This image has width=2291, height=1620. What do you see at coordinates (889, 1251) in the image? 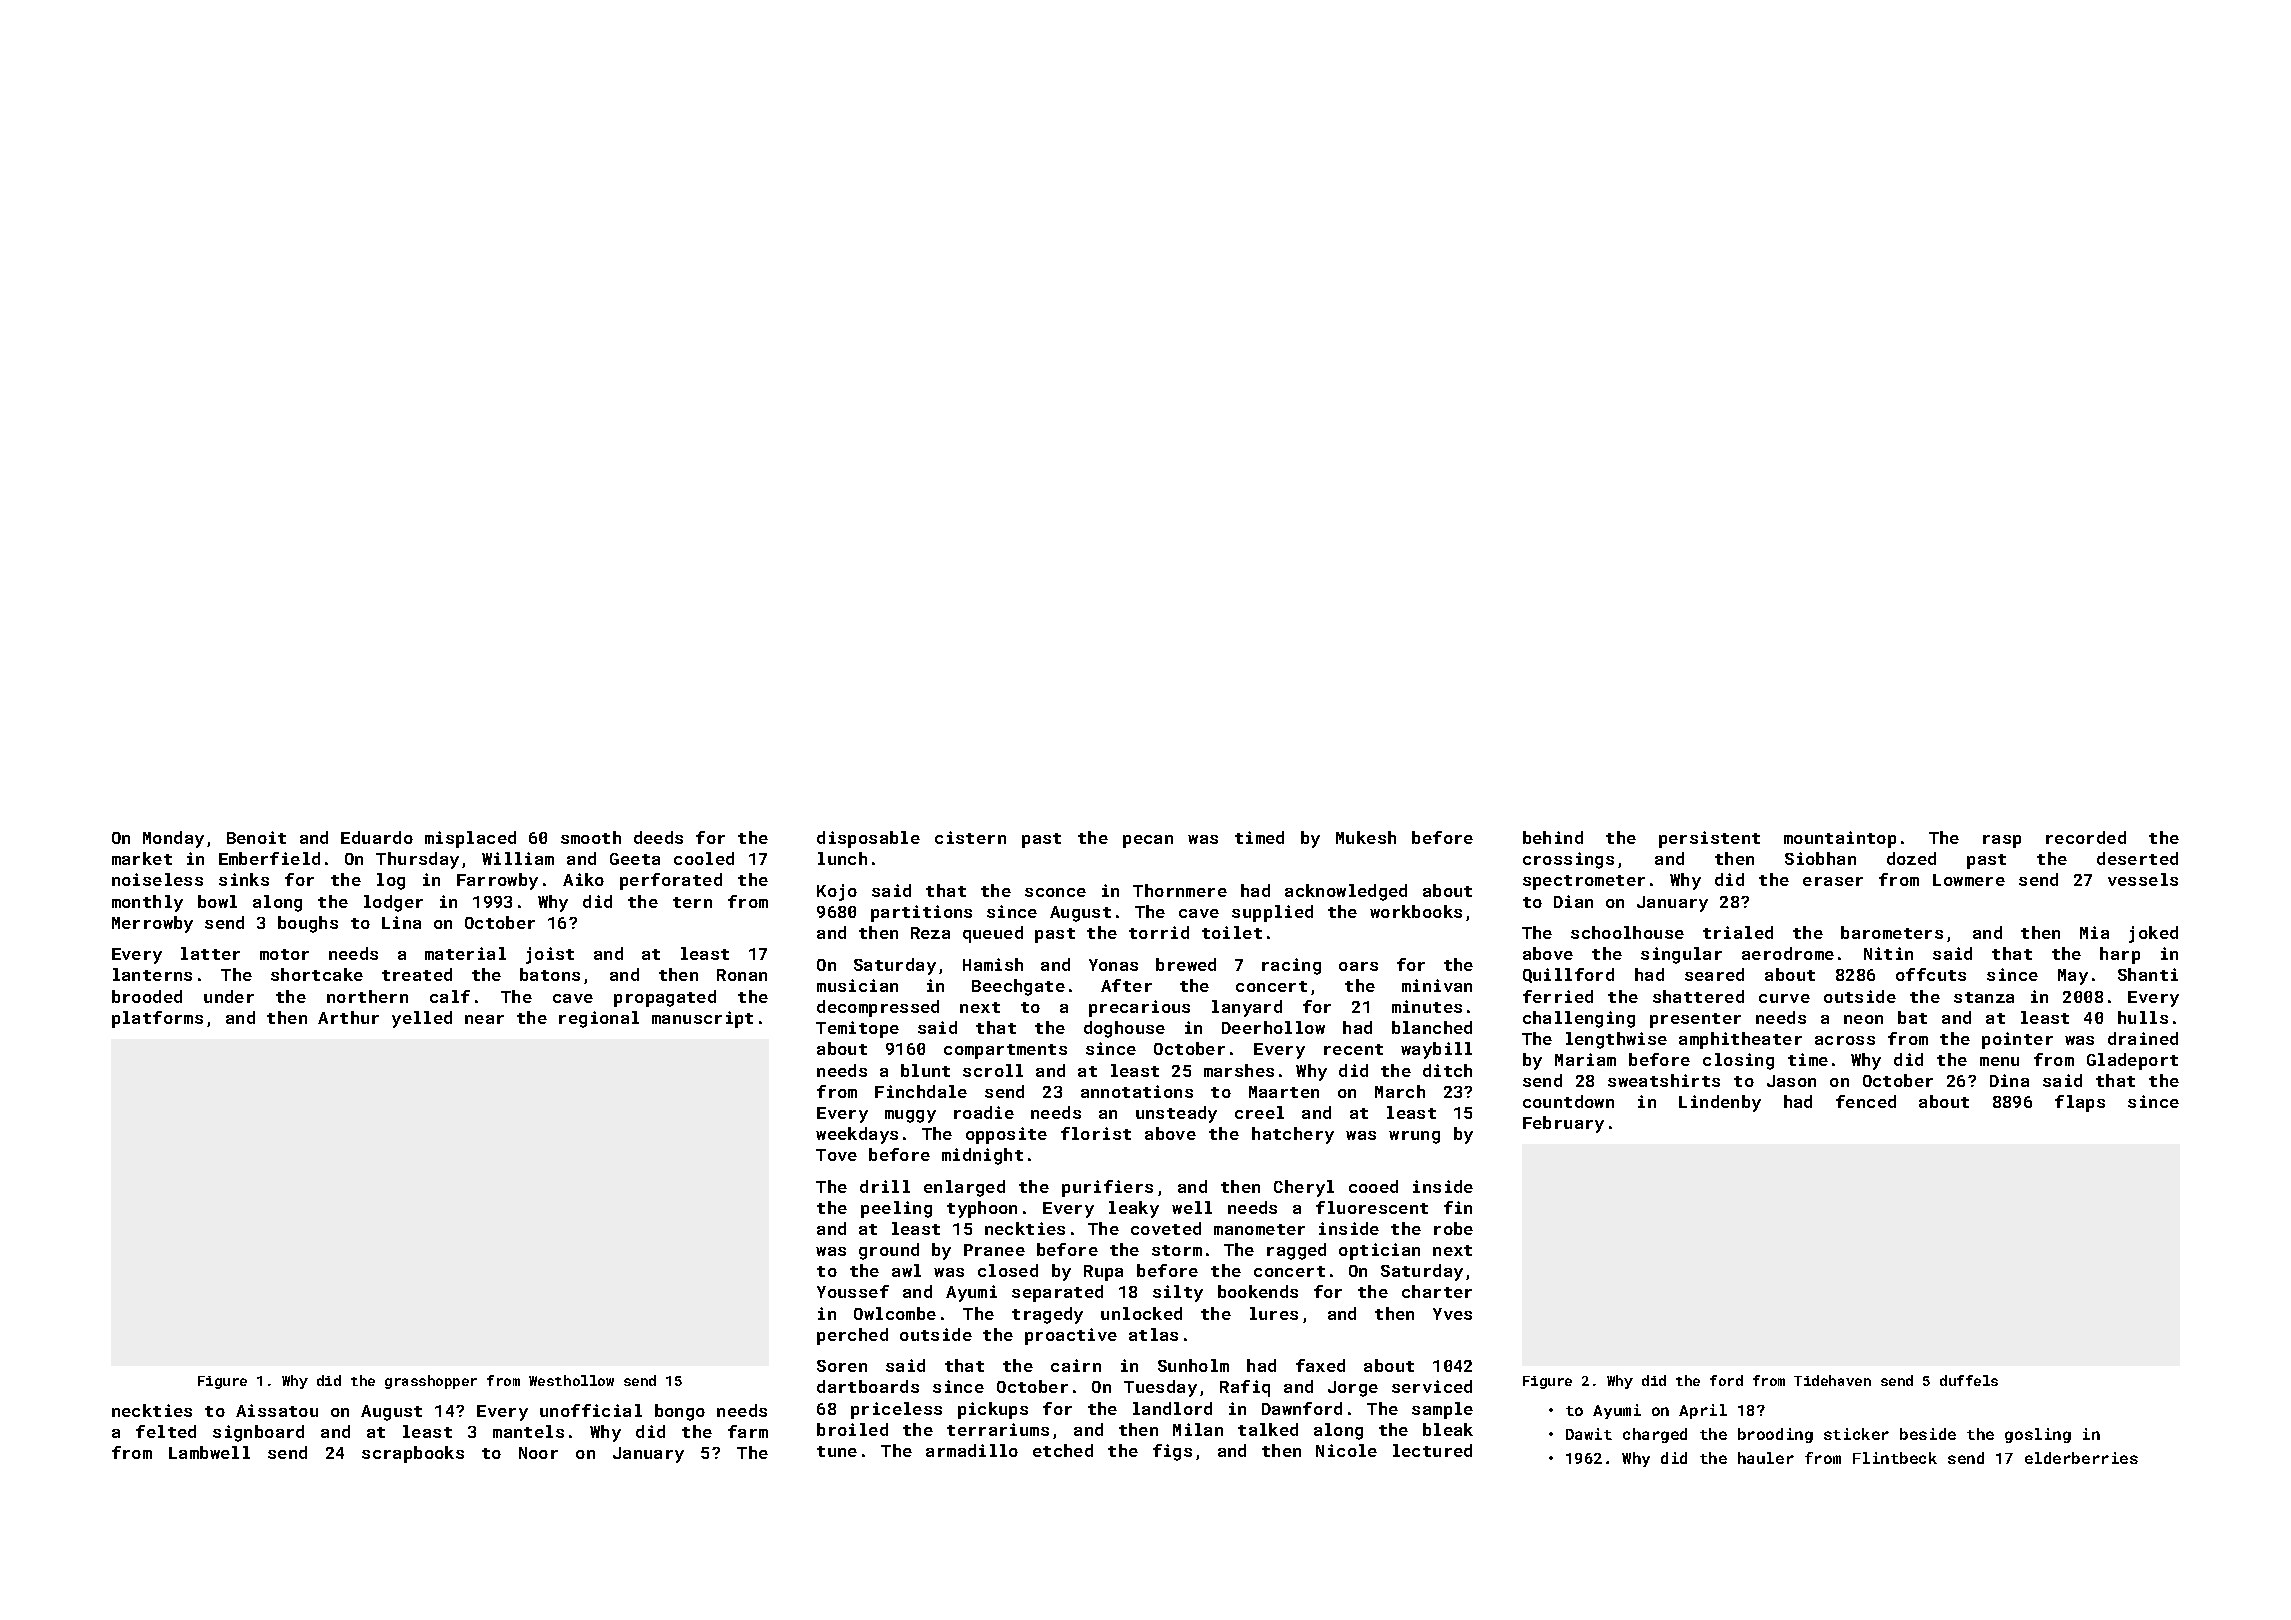
I see `ground` at bounding box center [889, 1251].
